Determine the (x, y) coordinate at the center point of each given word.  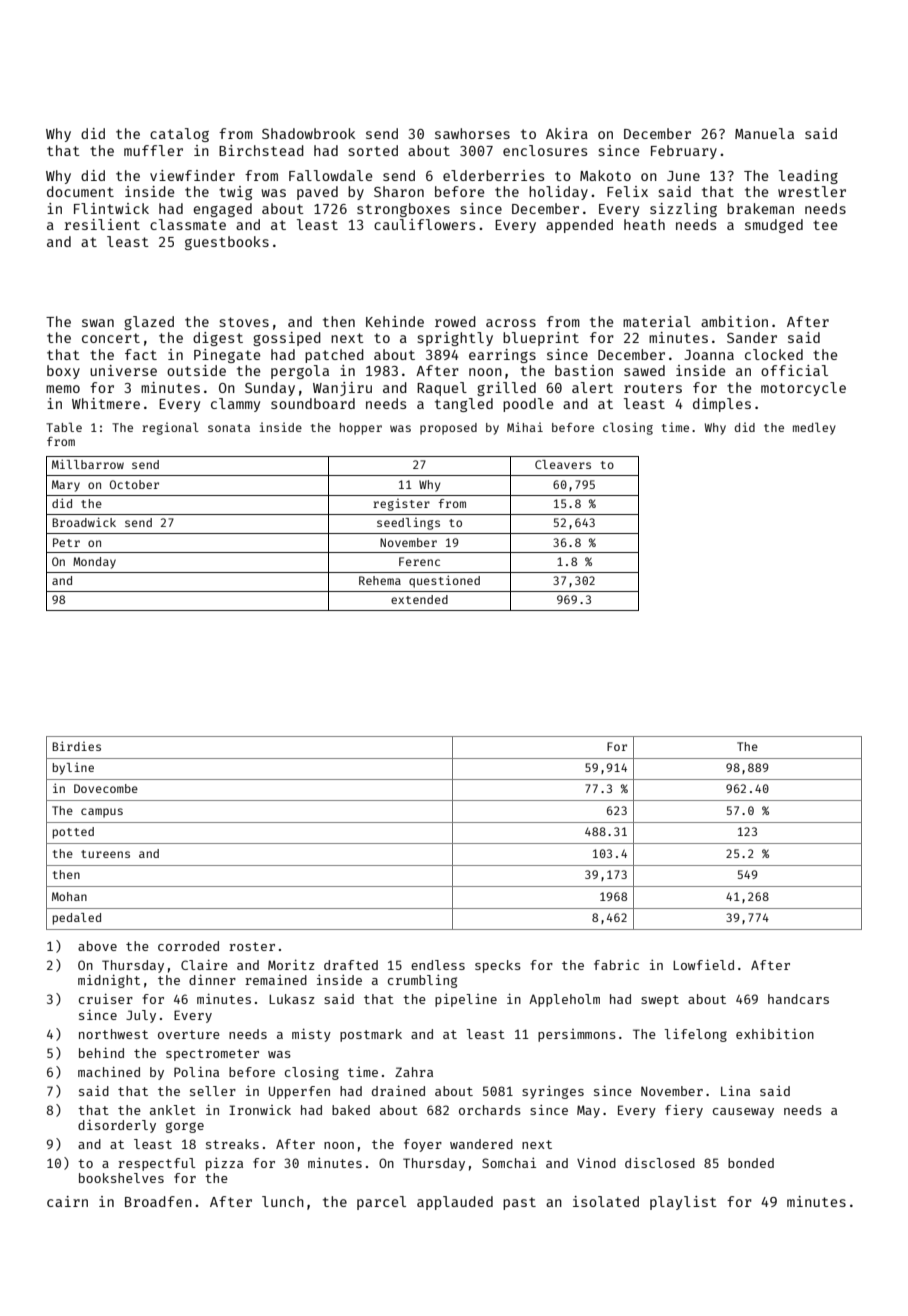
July (141, 1016)
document (80, 191)
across (511, 323)
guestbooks (227, 243)
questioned (444, 581)
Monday (94, 563)
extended (419, 599)
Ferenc (419, 561)
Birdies (76, 746)
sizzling (683, 210)
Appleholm (564, 1000)
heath (644, 224)
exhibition (775, 1034)
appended (579, 226)
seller (213, 1091)
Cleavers (563, 464)
